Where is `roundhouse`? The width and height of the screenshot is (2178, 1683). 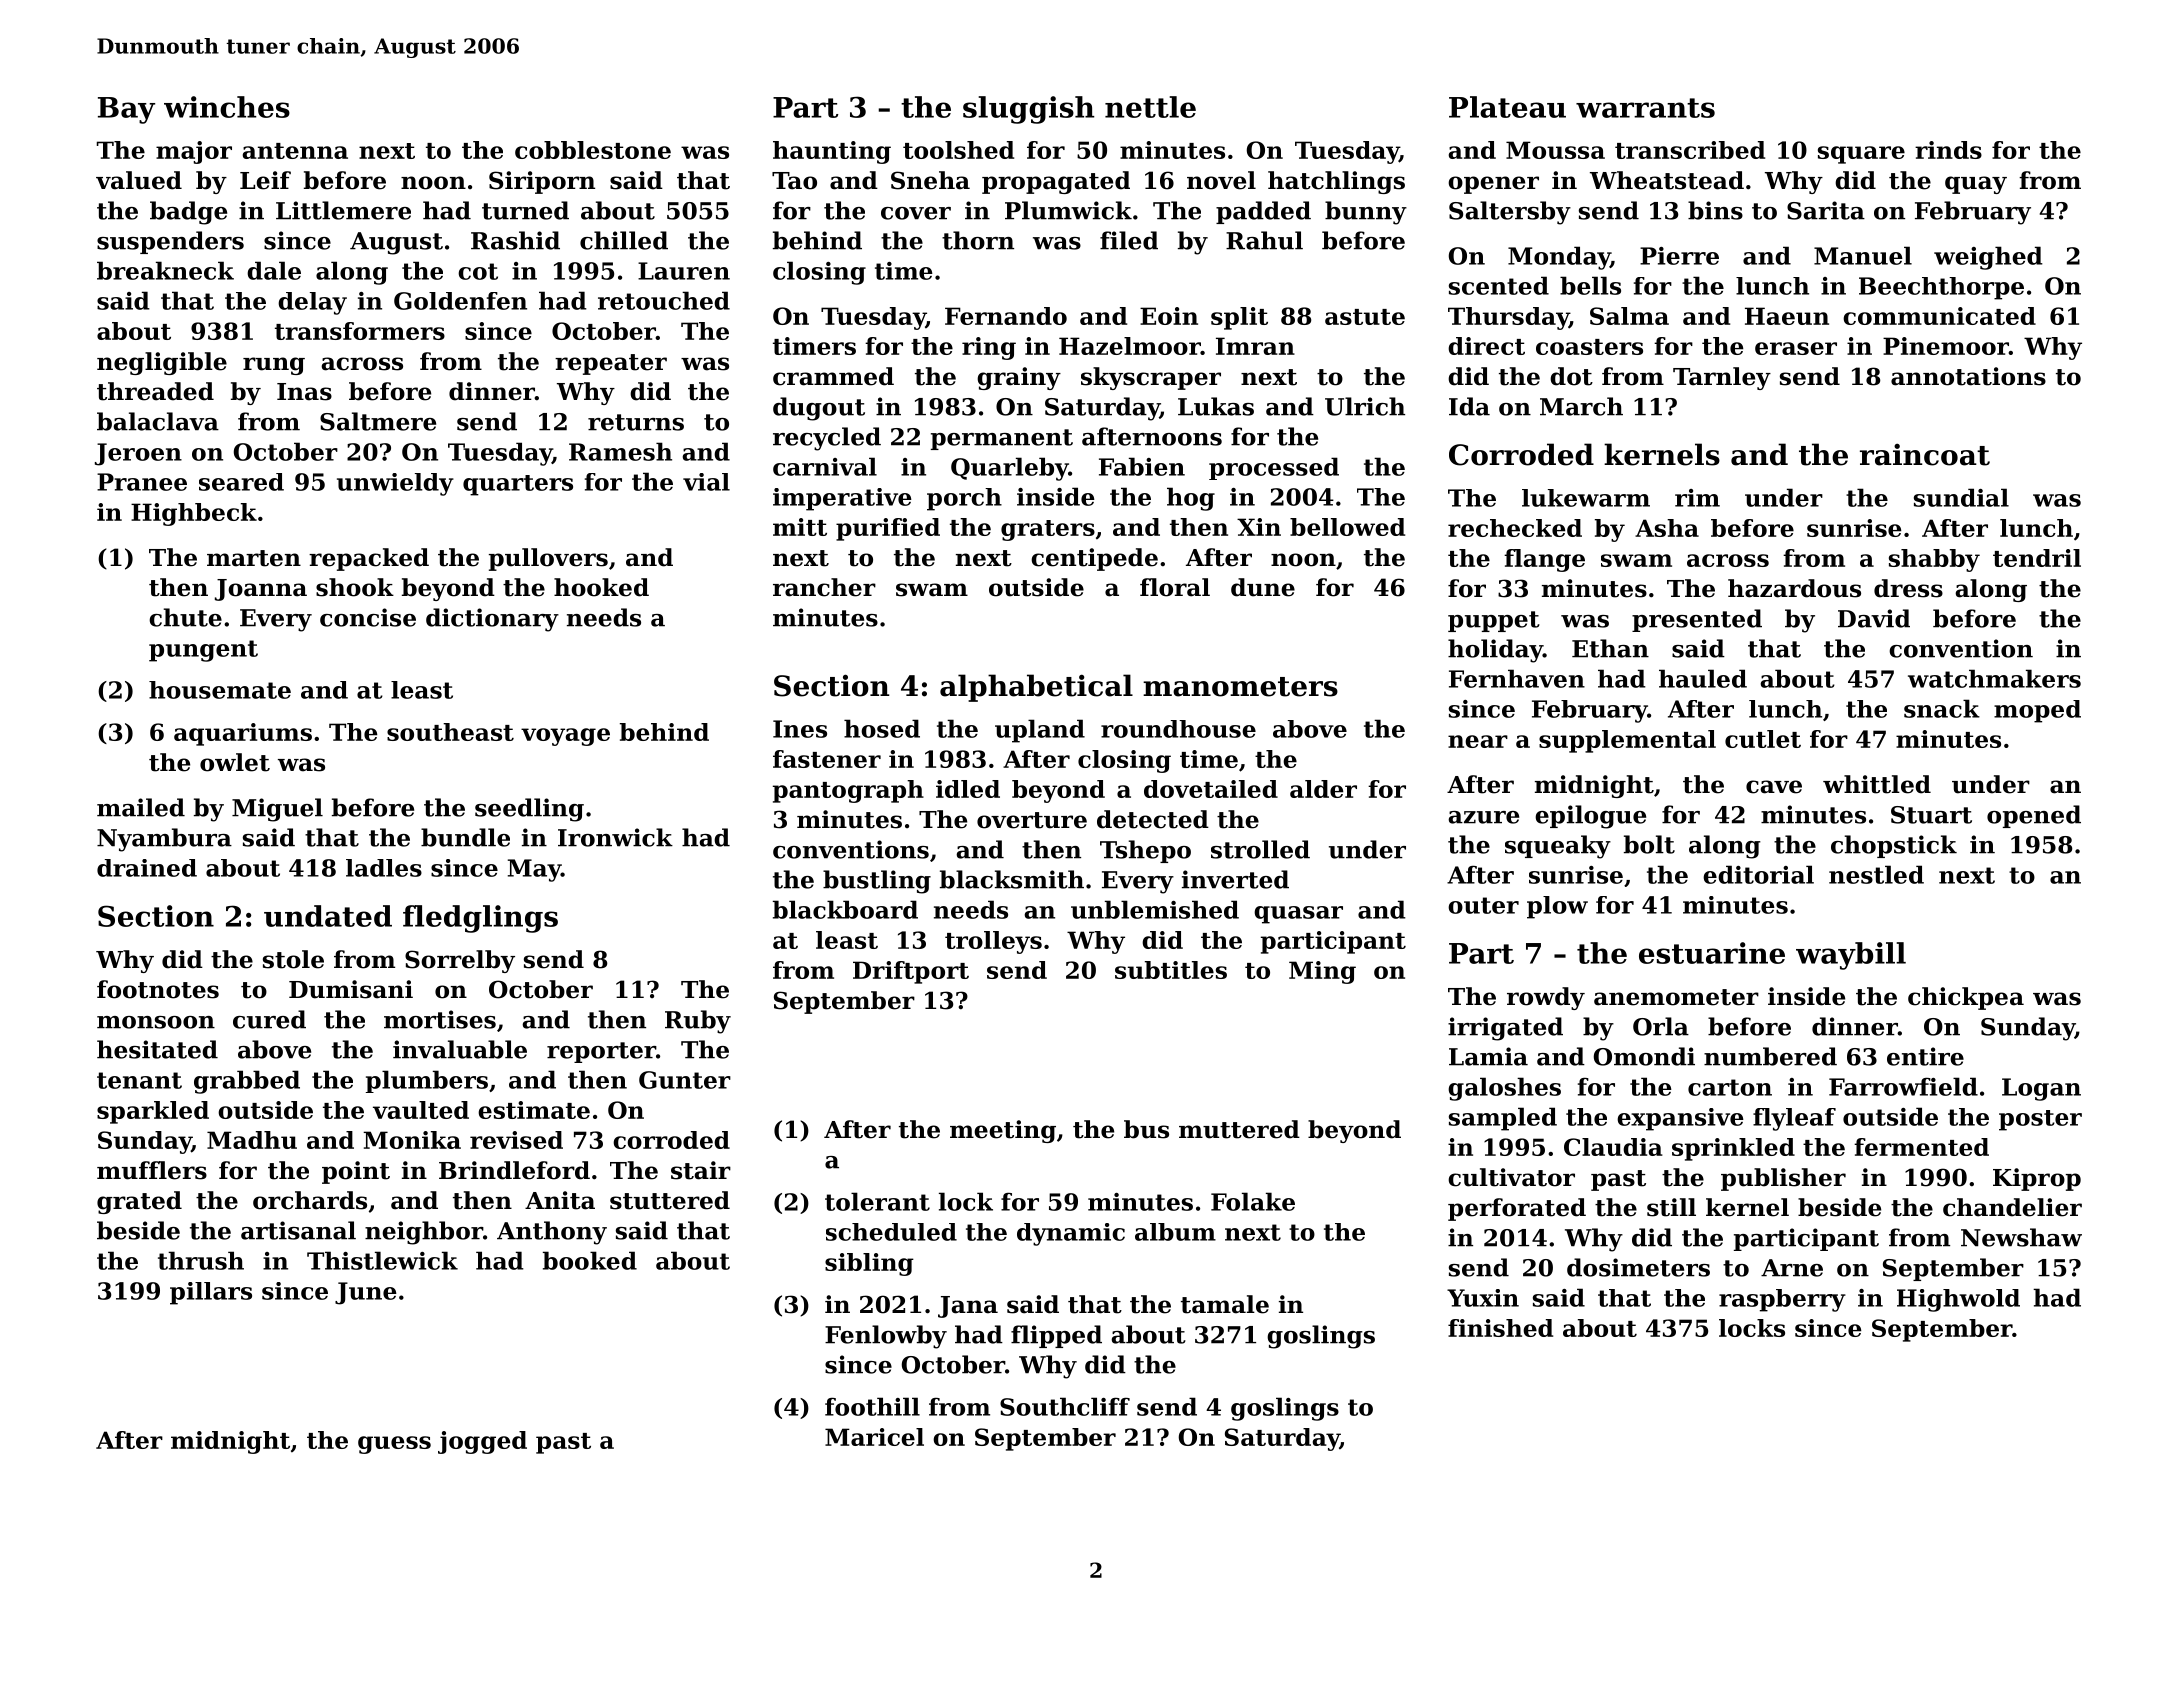 roundhouse is located at coordinates (1178, 729).
